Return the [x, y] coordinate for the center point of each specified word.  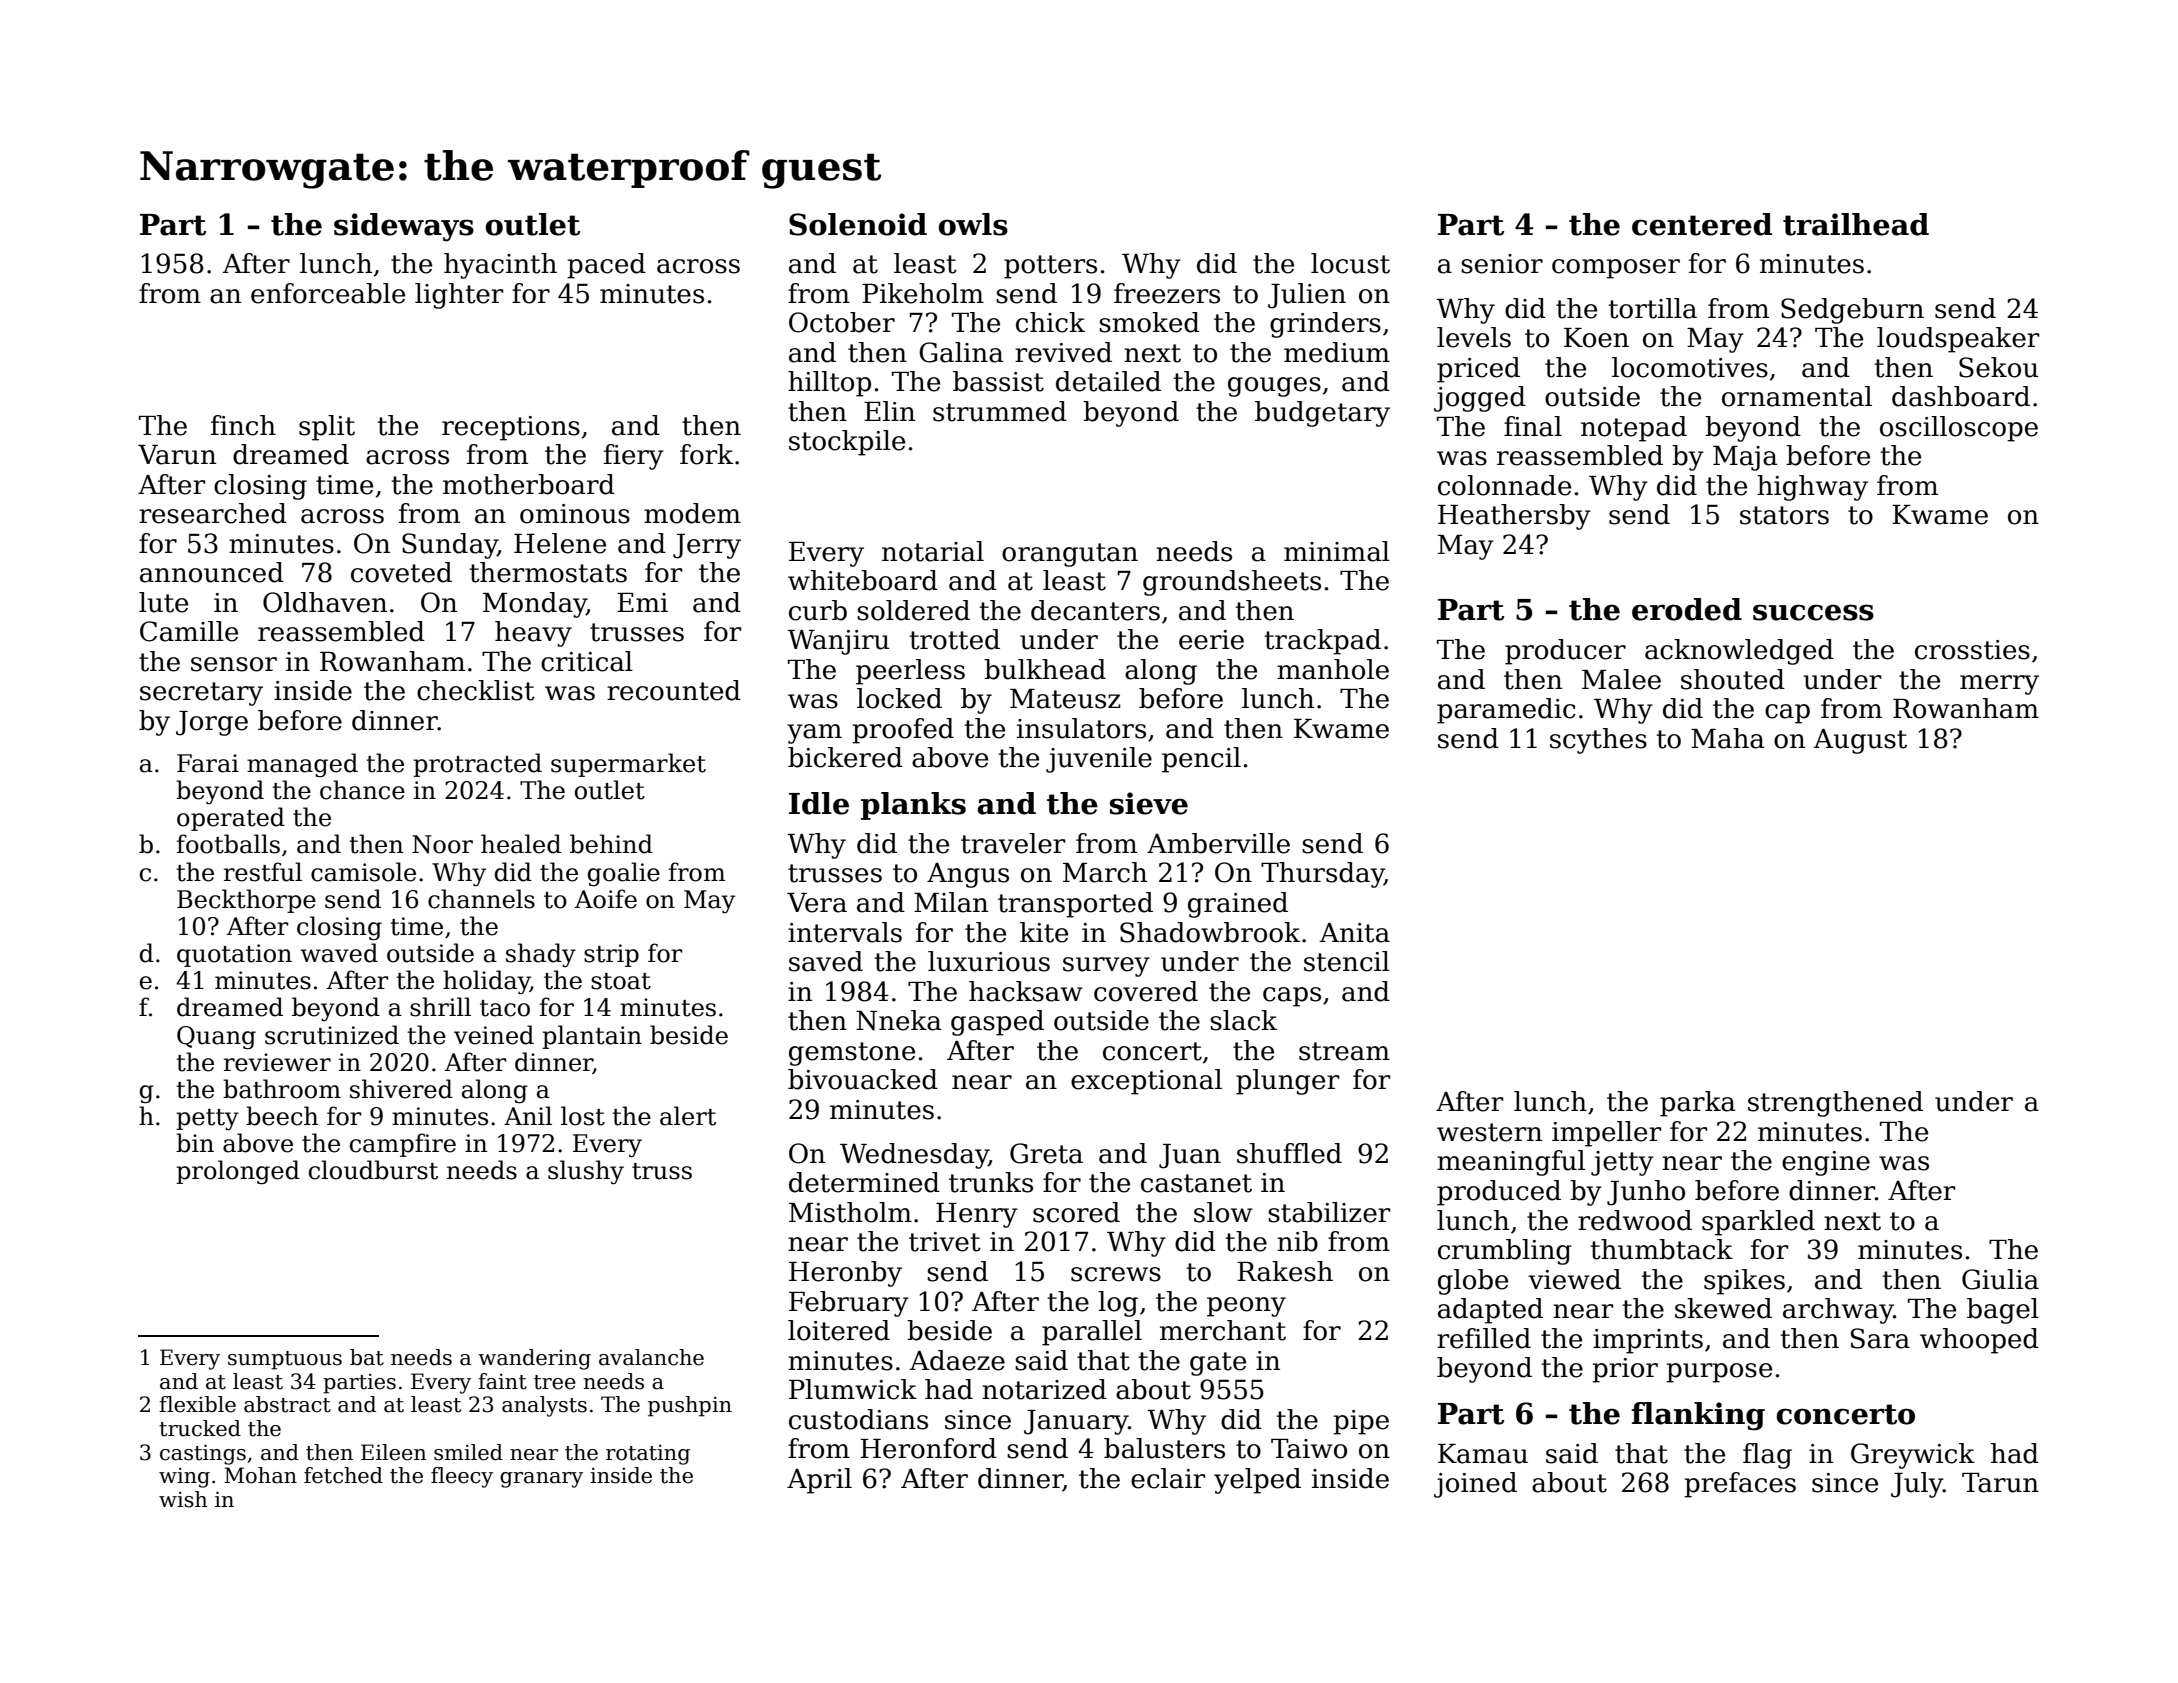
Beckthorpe [246, 901]
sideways [404, 227]
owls [973, 224]
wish [183, 1499]
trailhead [1856, 224]
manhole [1333, 669]
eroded [1687, 609]
